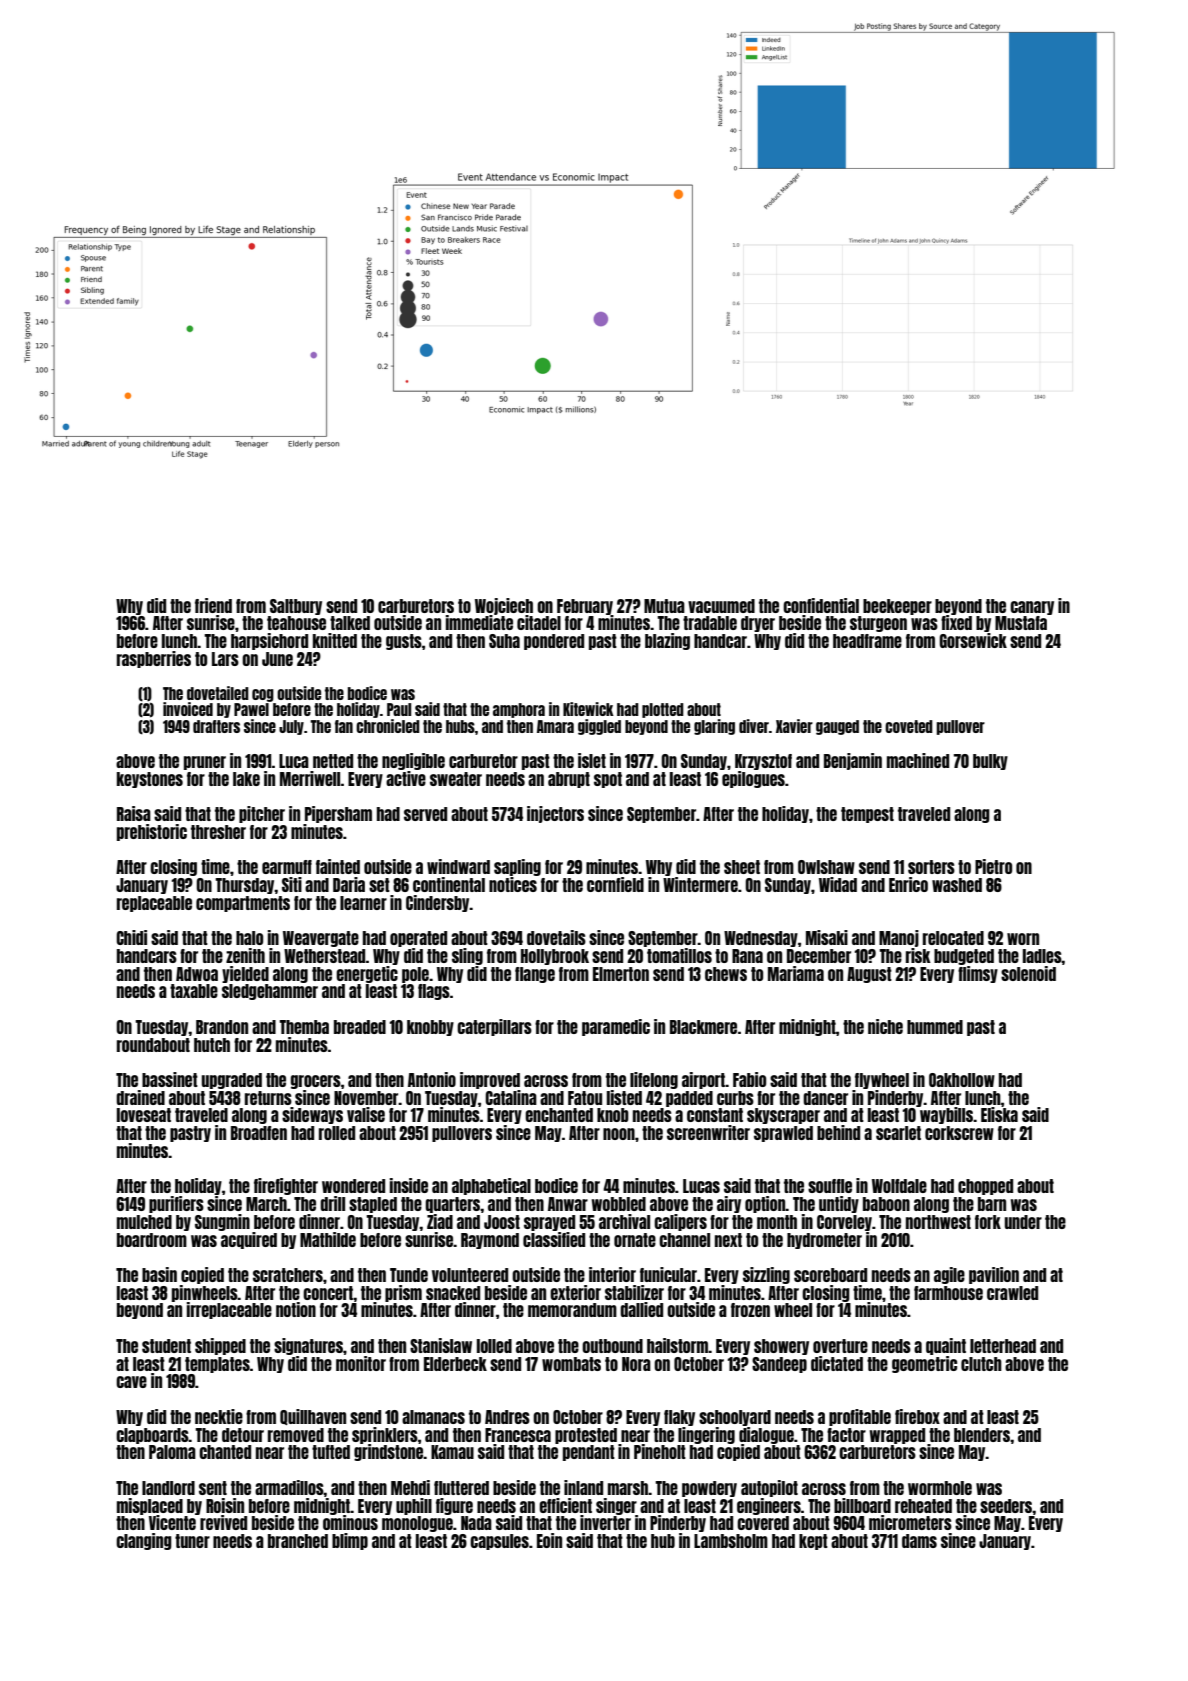 The width and height of the screenshot is (1188, 1681). What do you see at coordinates (504, 606) in the screenshot?
I see `Wojciech` at bounding box center [504, 606].
